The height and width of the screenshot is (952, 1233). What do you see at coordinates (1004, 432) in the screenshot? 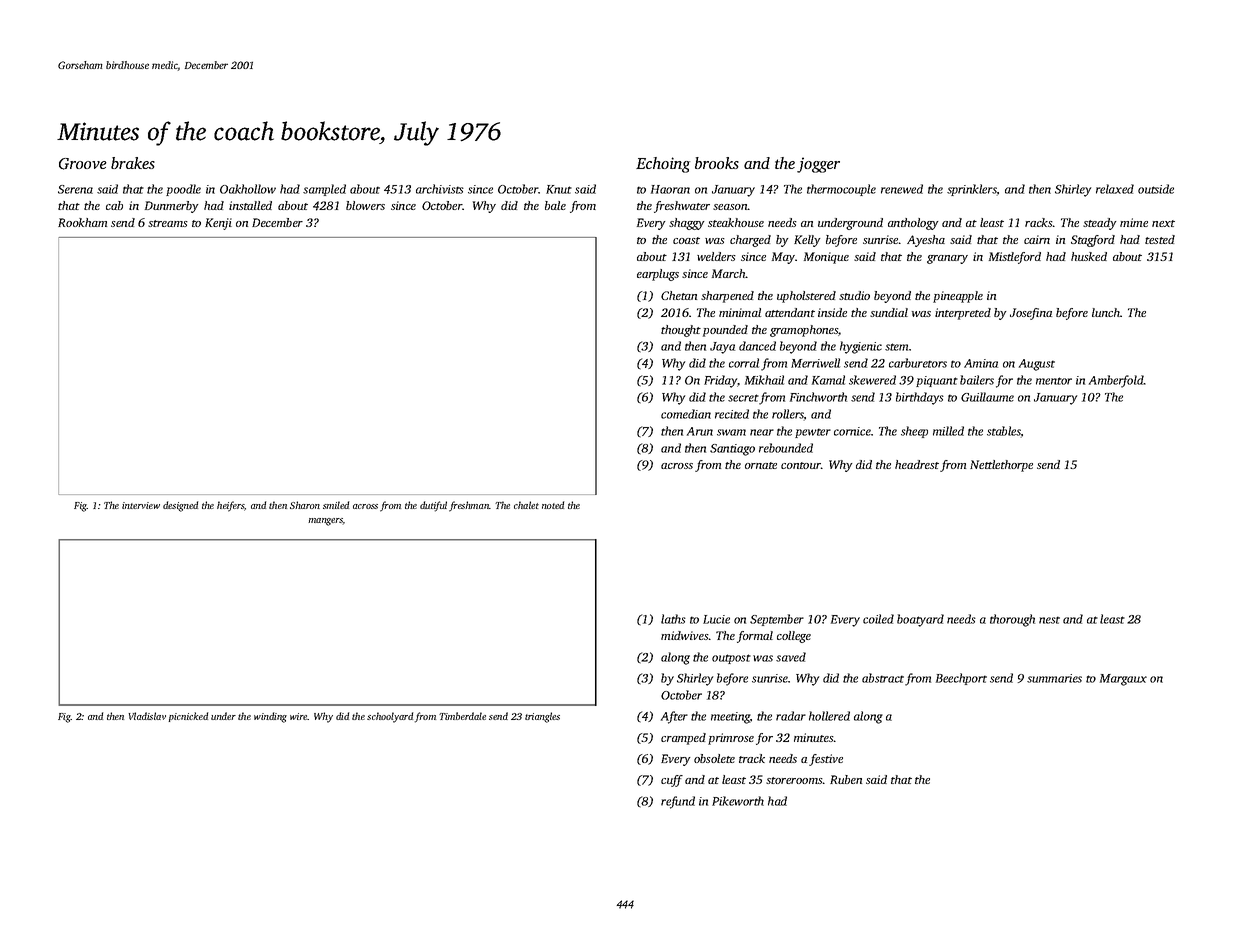
I see `stables` at bounding box center [1004, 432].
